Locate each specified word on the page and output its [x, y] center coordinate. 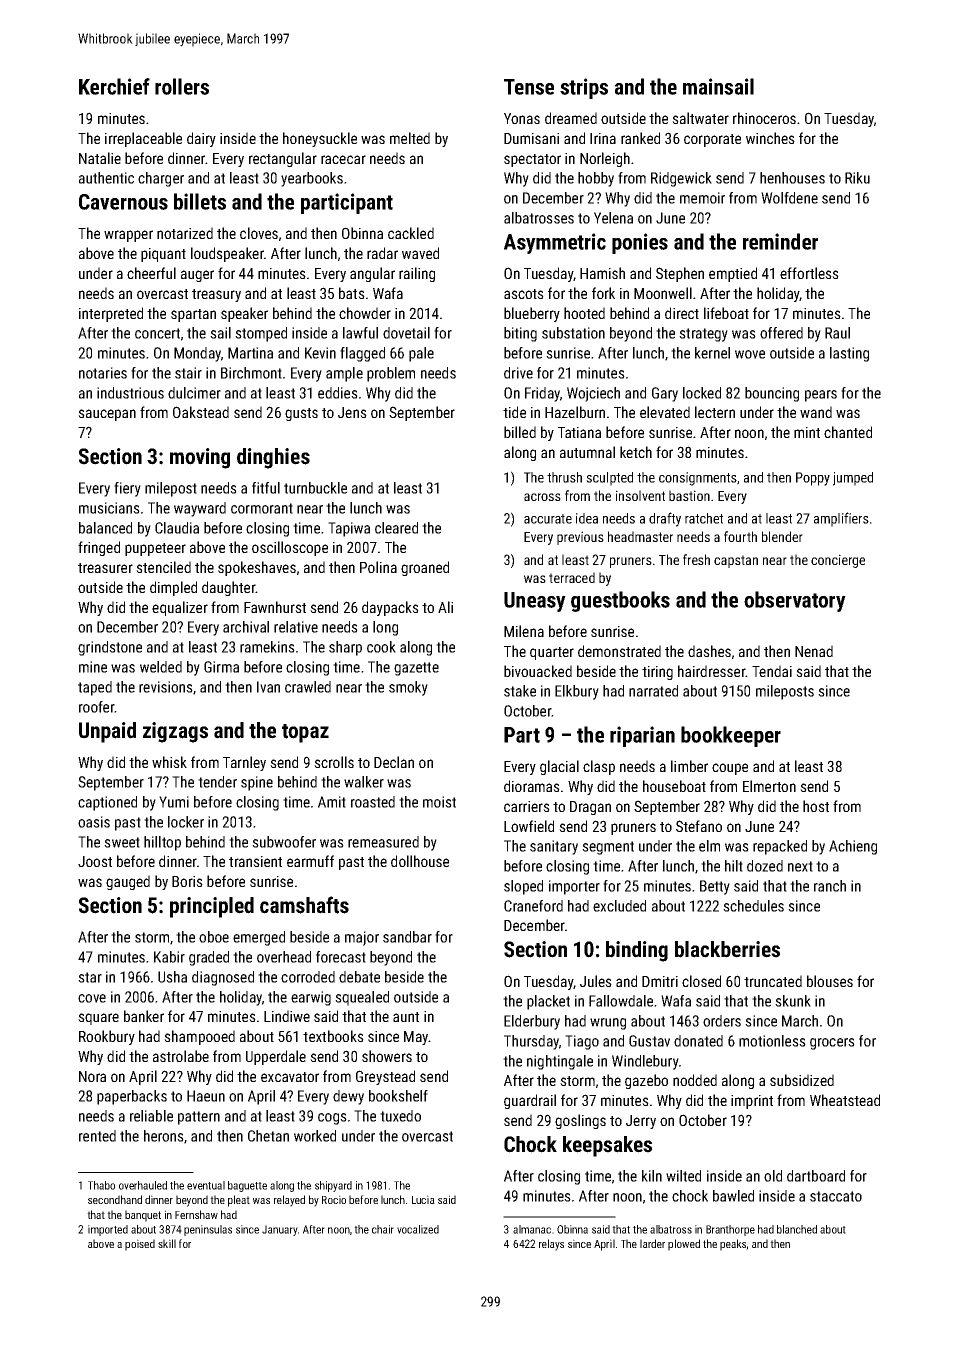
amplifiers [841, 519]
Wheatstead [845, 1100]
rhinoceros [764, 118]
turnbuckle [315, 488]
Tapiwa [349, 529]
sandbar [407, 937]
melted [410, 138]
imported [108, 1230]
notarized [185, 233]
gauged [128, 882]
